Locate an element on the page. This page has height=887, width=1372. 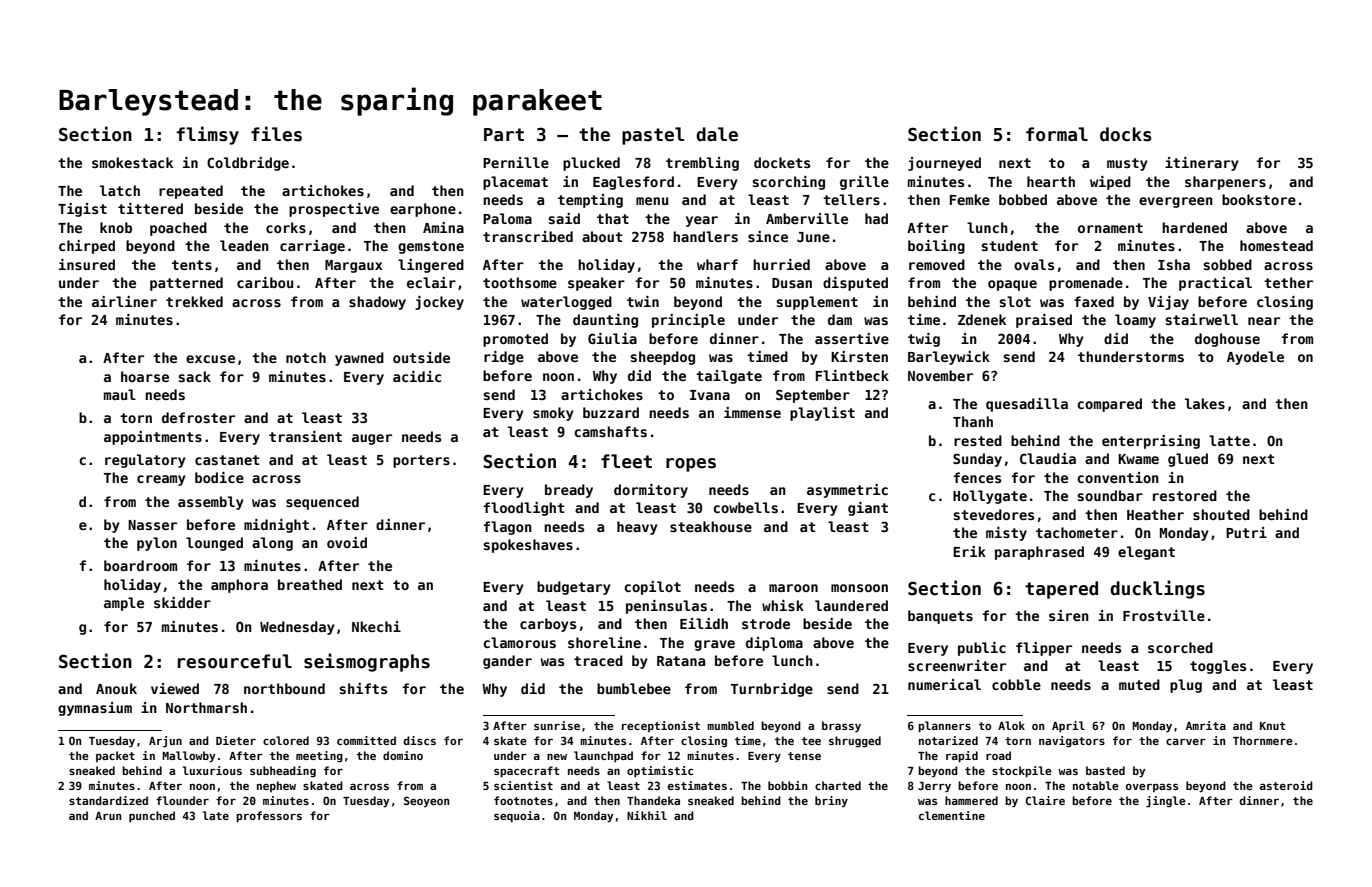
creamy is located at coordinates (161, 480).
